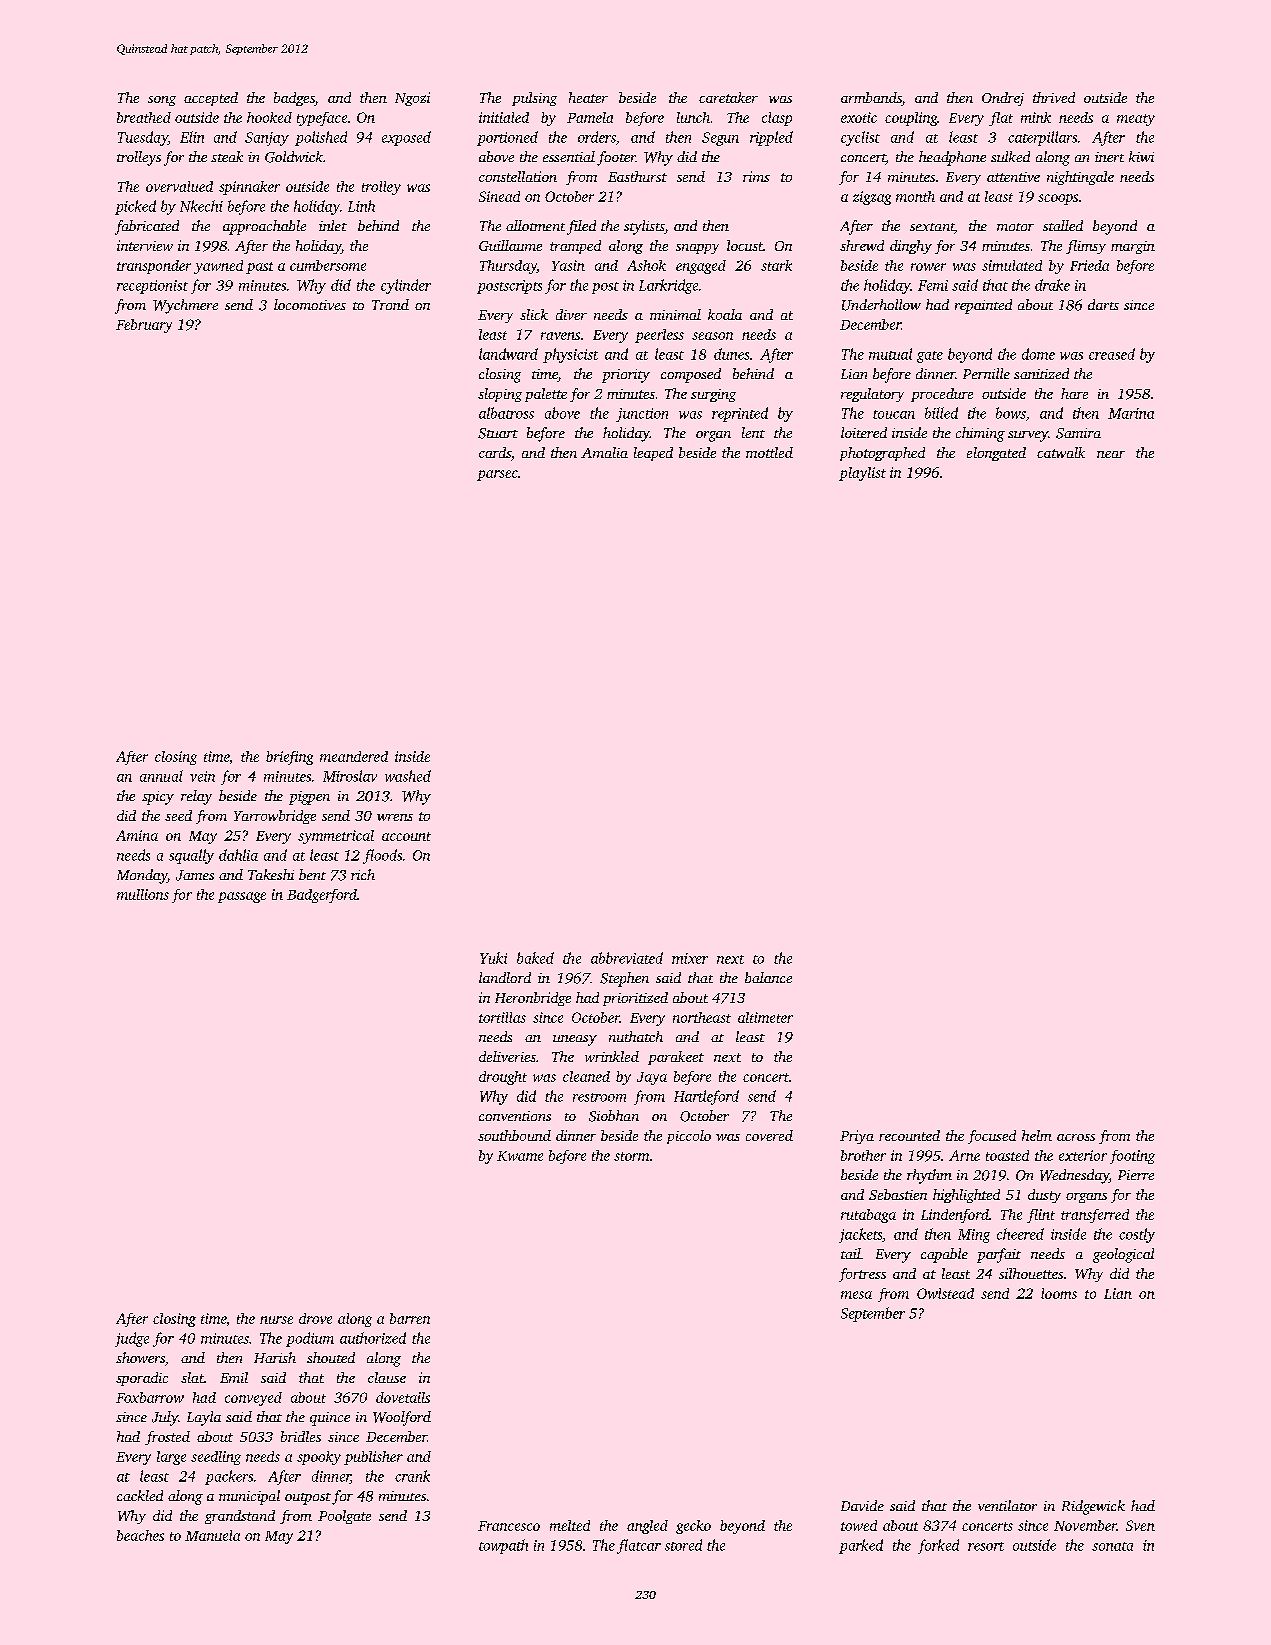 This document has width=1271, height=1645. What do you see at coordinates (500, 395) in the document?
I see `sloping` at bounding box center [500, 395].
